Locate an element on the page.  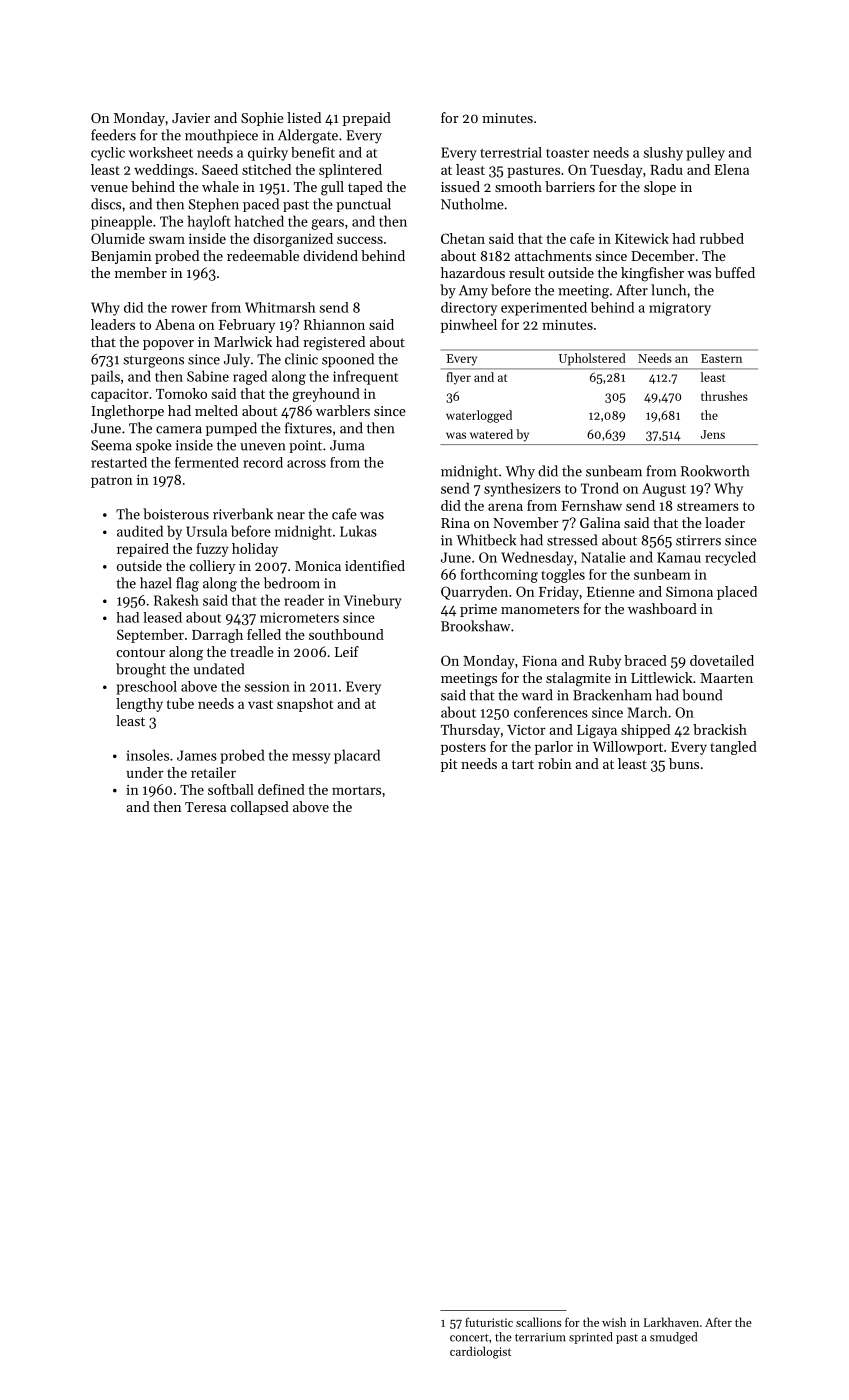
smudged is located at coordinates (673, 1338).
